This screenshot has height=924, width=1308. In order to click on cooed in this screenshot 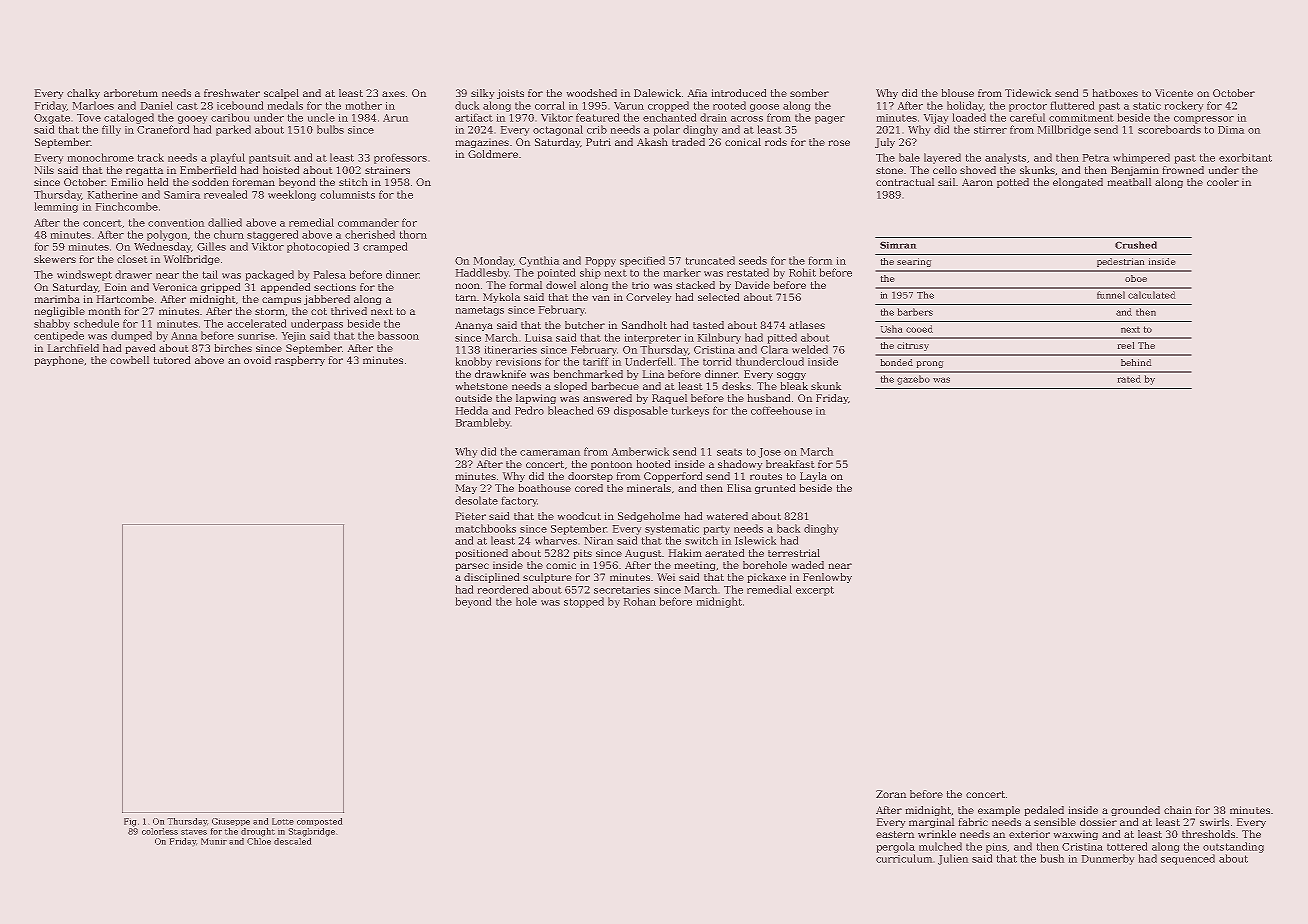, I will do `click(919, 329)`.
